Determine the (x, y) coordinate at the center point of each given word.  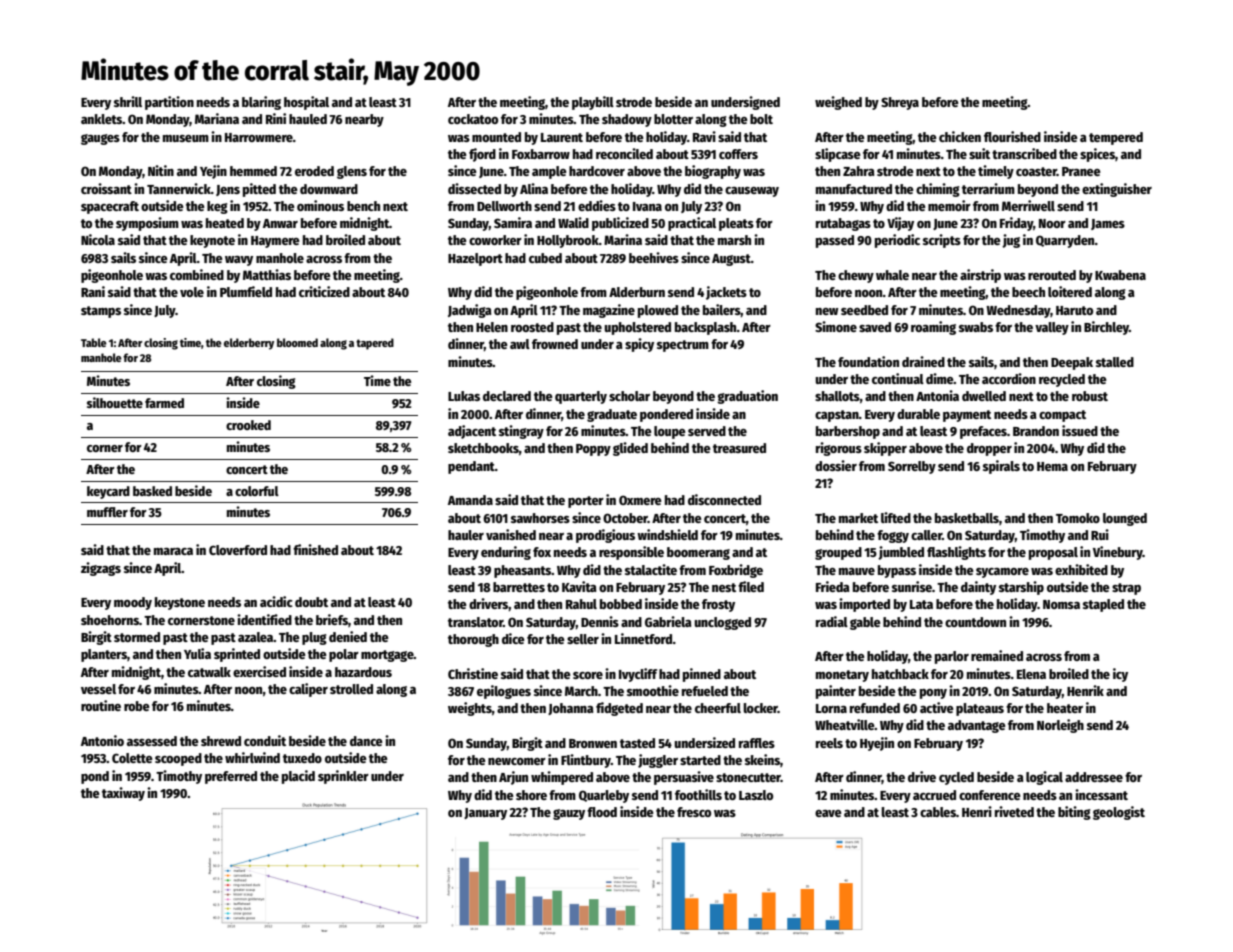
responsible (631, 553)
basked (152, 491)
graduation (747, 397)
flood (602, 812)
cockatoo (473, 119)
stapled (1103, 605)
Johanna (571, 709)
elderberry (249, 344)
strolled (351, 689)
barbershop (848, 432)
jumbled (901, 553)
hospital (306, 103)
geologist (1119, 813)
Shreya (900, 103)
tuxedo (302, 758)
